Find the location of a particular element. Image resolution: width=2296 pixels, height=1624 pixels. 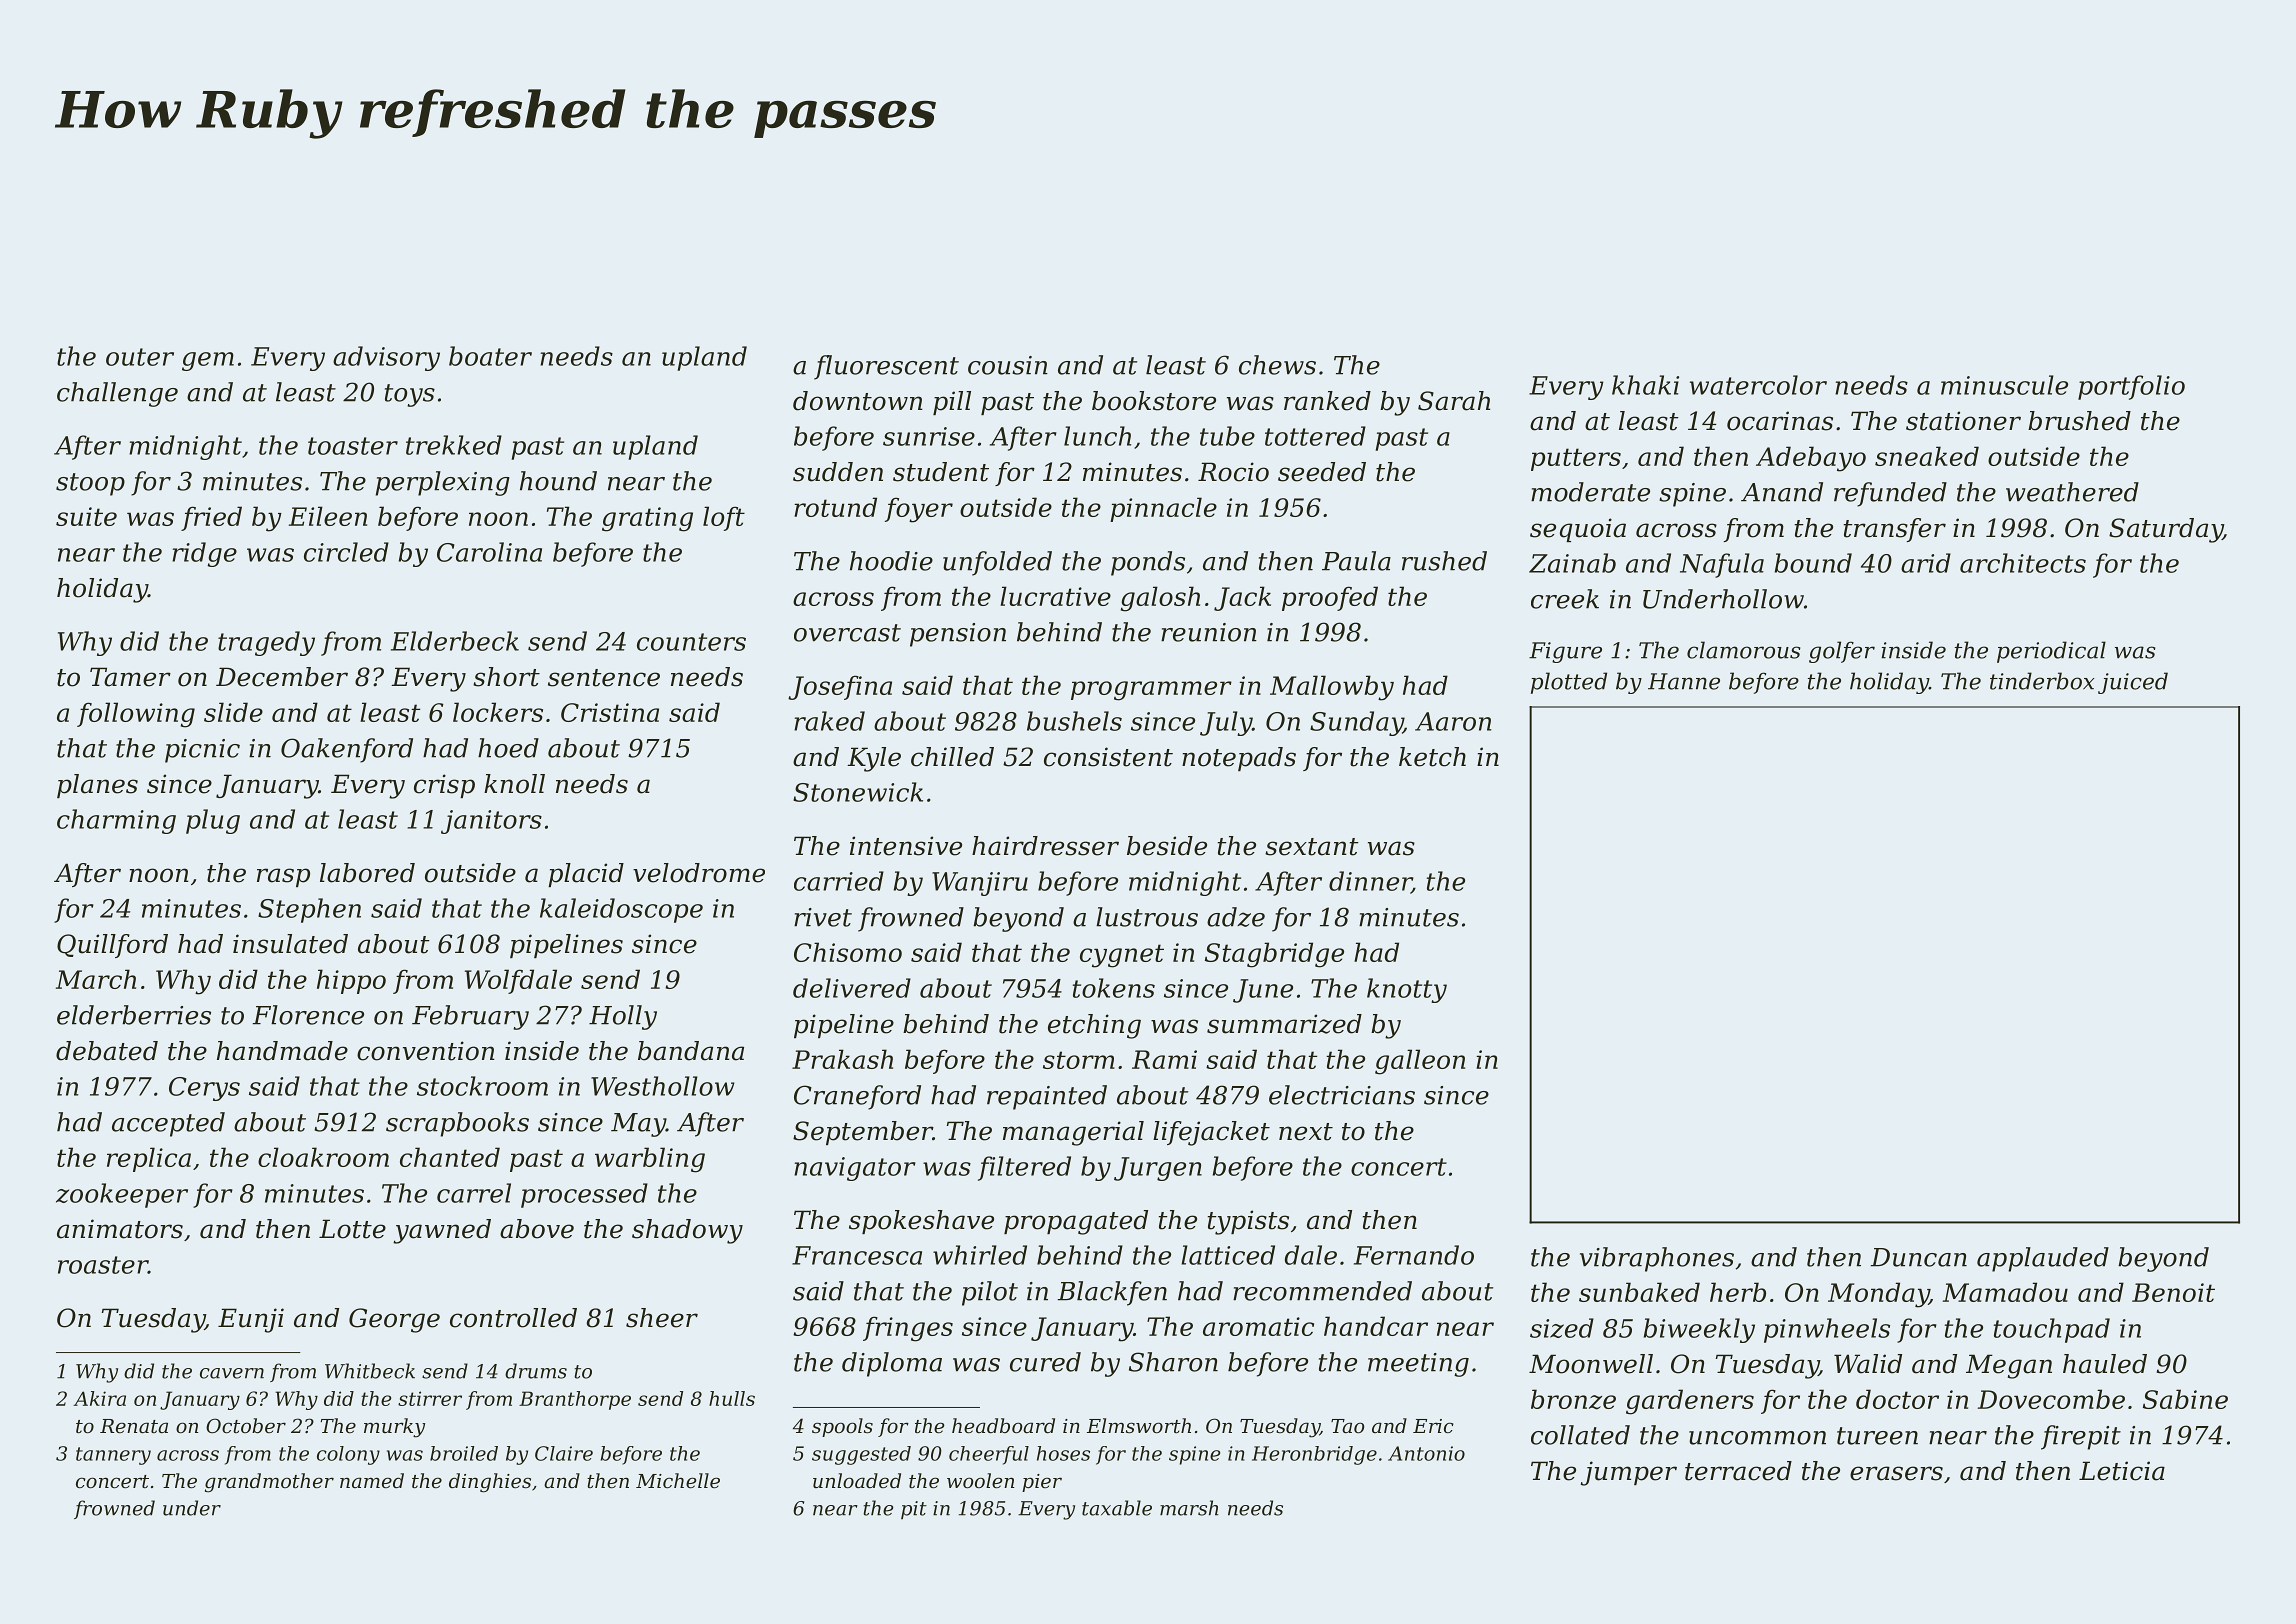

outer is located at coordinates (140, 357).
